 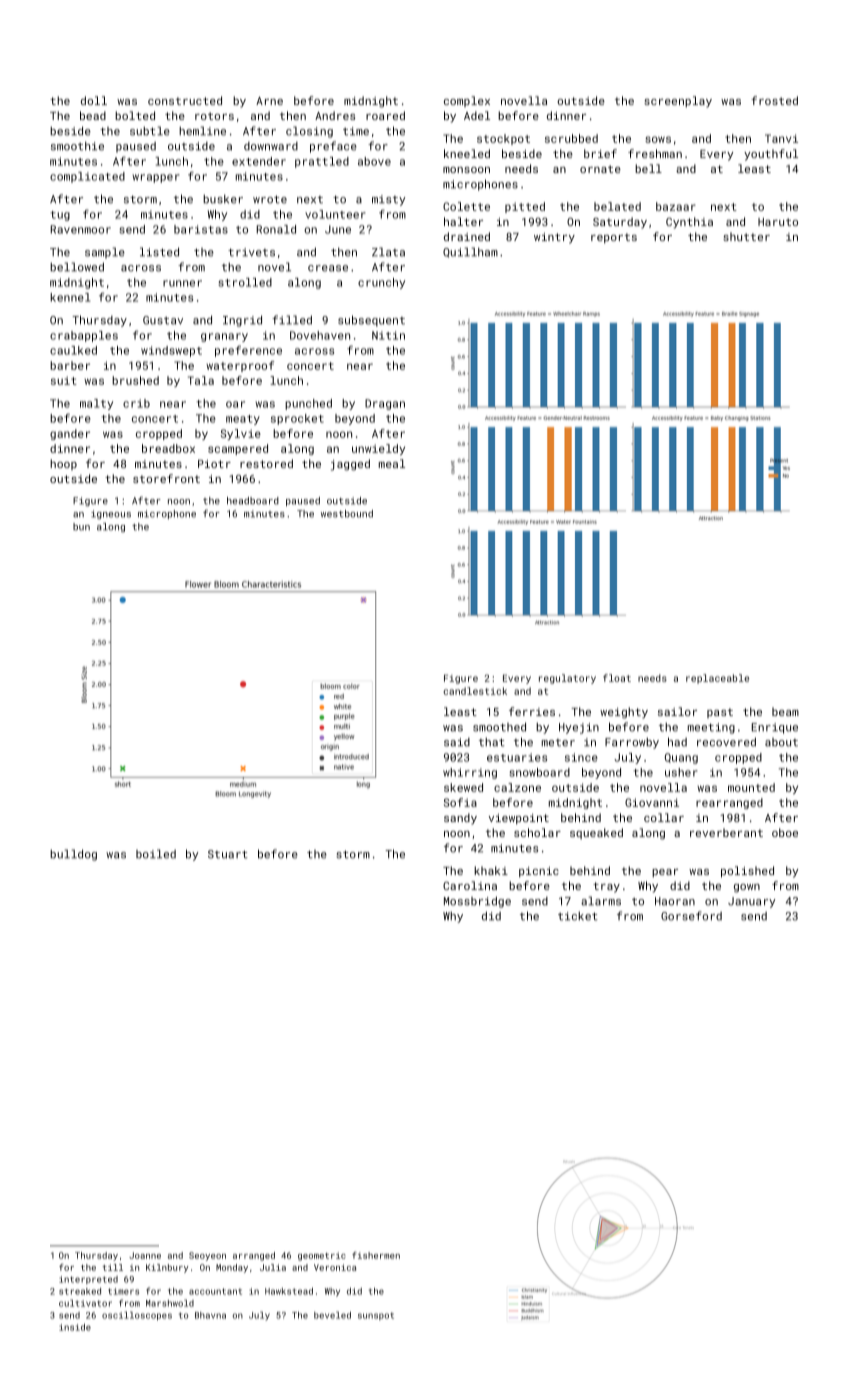 I want to click on interpreted, so click(x=88, y=1280).
